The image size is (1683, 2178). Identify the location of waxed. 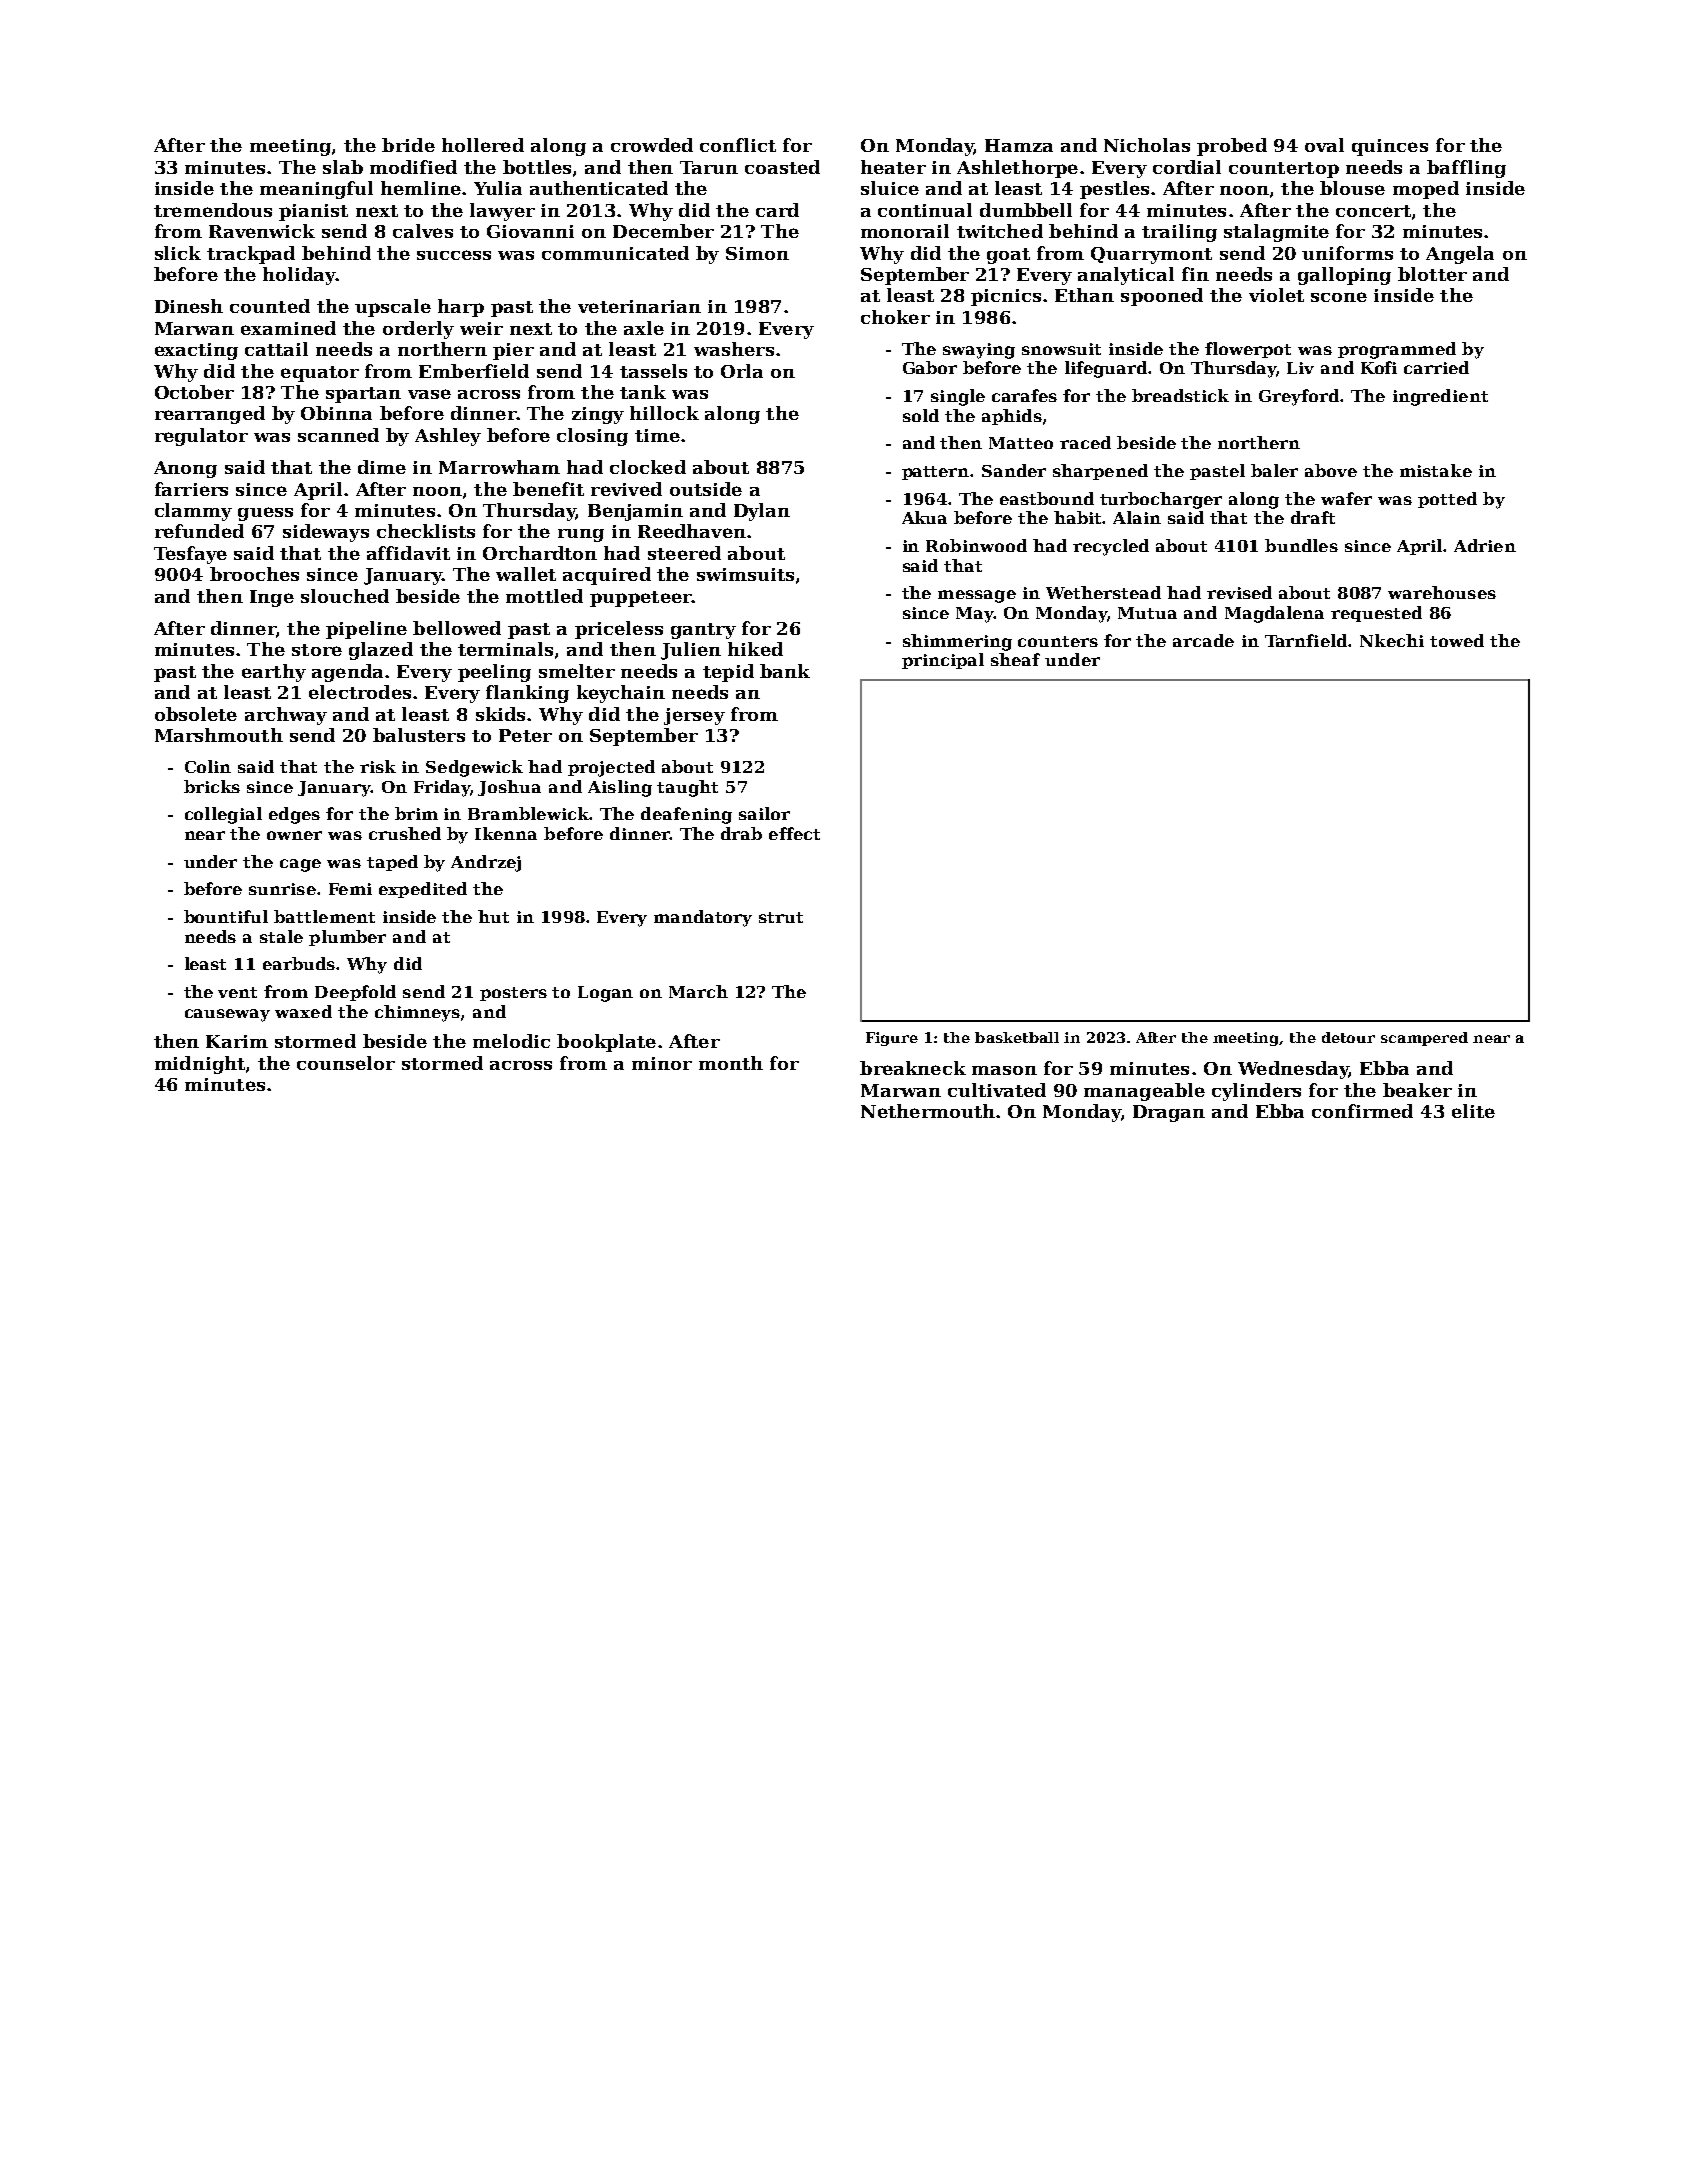
(303, 1011).
